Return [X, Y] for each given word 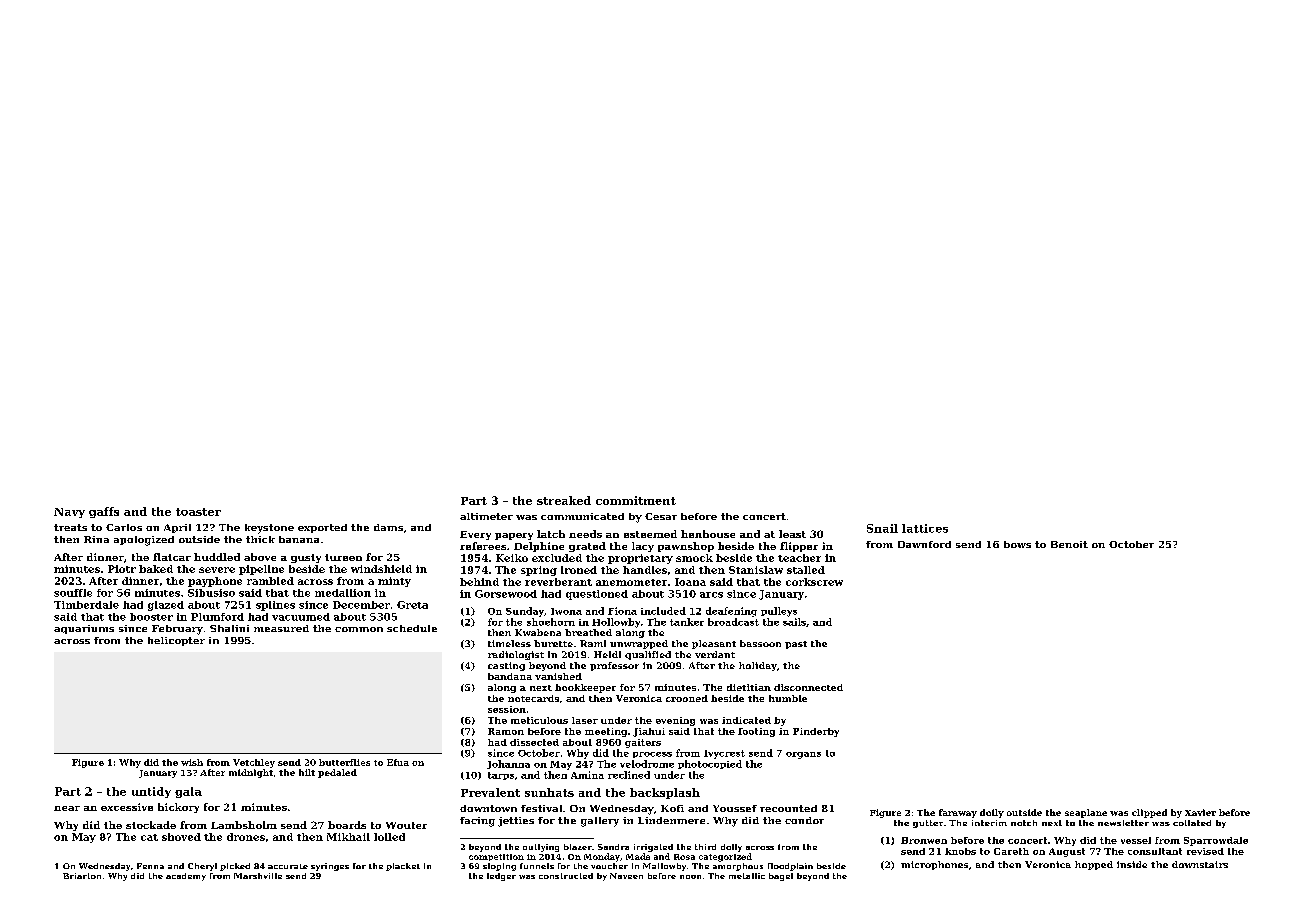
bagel [781, 877]
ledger [501, 877]
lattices [925, 528]
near [67, 808]
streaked [564, 500]
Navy [69, 513]
